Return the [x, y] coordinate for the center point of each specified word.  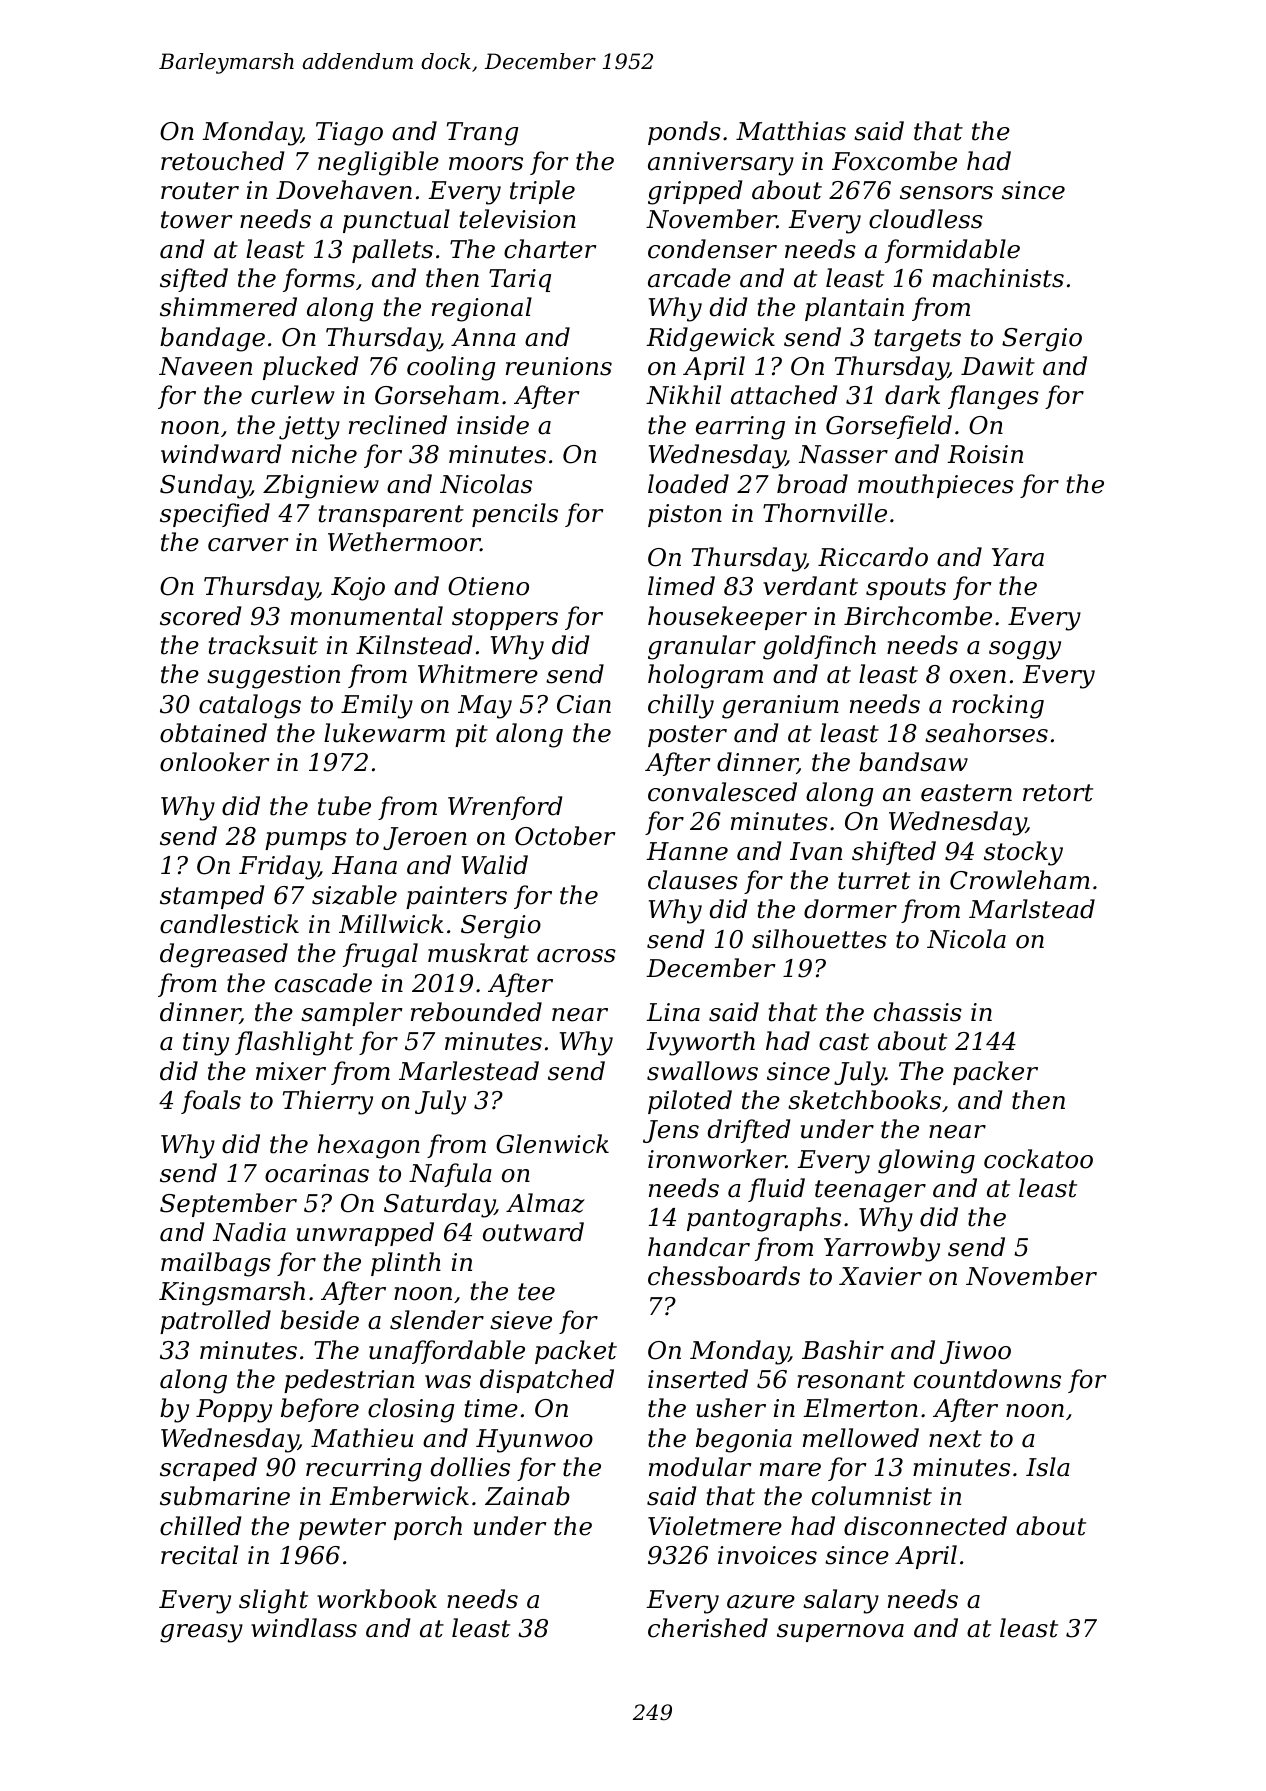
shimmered [228, 307]
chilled [200, 1526]
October [565, 836]
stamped [212, 897]
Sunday [205, 486]
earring [740, 428]
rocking [998, 706]
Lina [673, 1012]
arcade [689, 278]
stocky [1023, 853]
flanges [993, 397]
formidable [952, 251]
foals [211, 1102]
